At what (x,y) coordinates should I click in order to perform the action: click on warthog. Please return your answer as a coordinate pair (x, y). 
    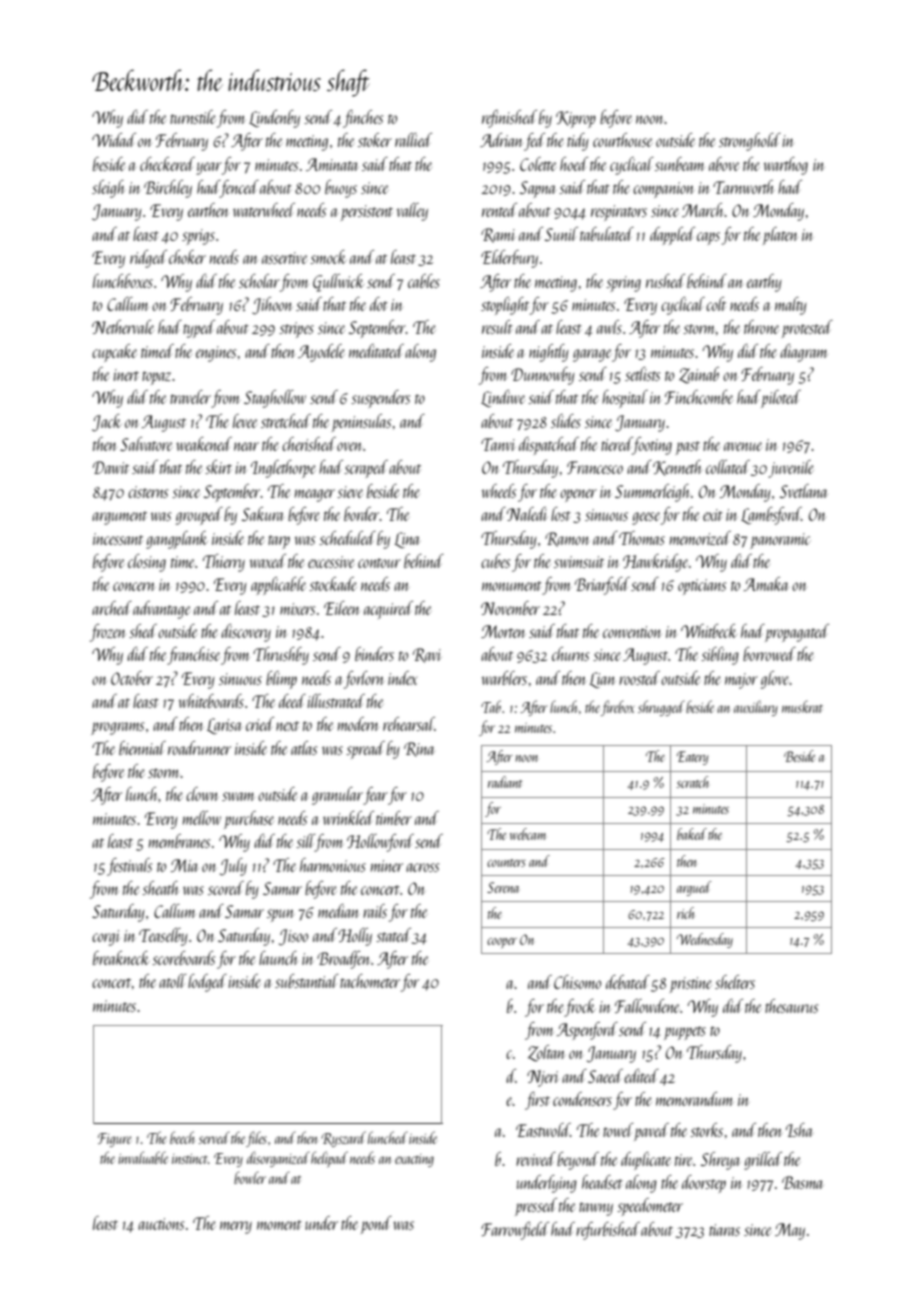
    Looking at the image, I should click on (786, 166).
